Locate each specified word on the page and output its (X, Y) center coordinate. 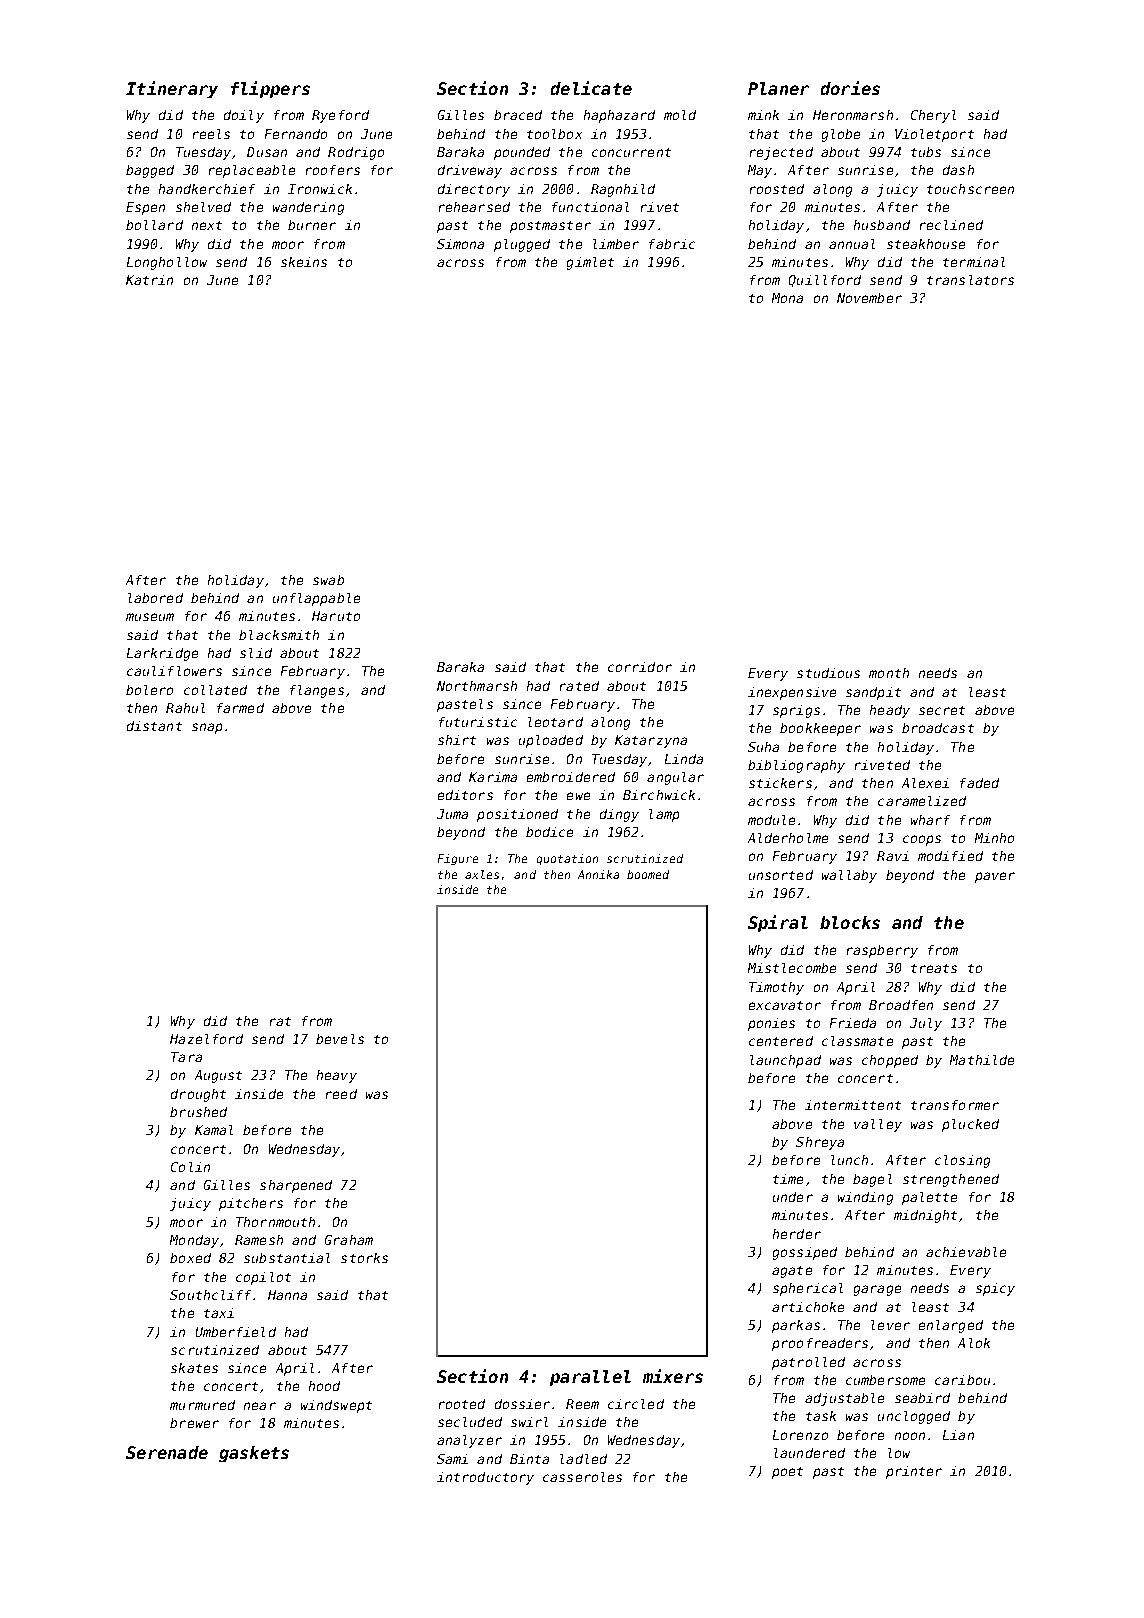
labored (155, 598)
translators (970, 280)
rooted (462, 1404)
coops (922, 840)
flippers (270, 89)
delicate (591, 88)
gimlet (590, 263)
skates (194, 1368)
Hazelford (206, 1039)
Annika (598, 874)
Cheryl (933, 116)
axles (482, 874)
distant (154, 726)
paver (995, 877)
